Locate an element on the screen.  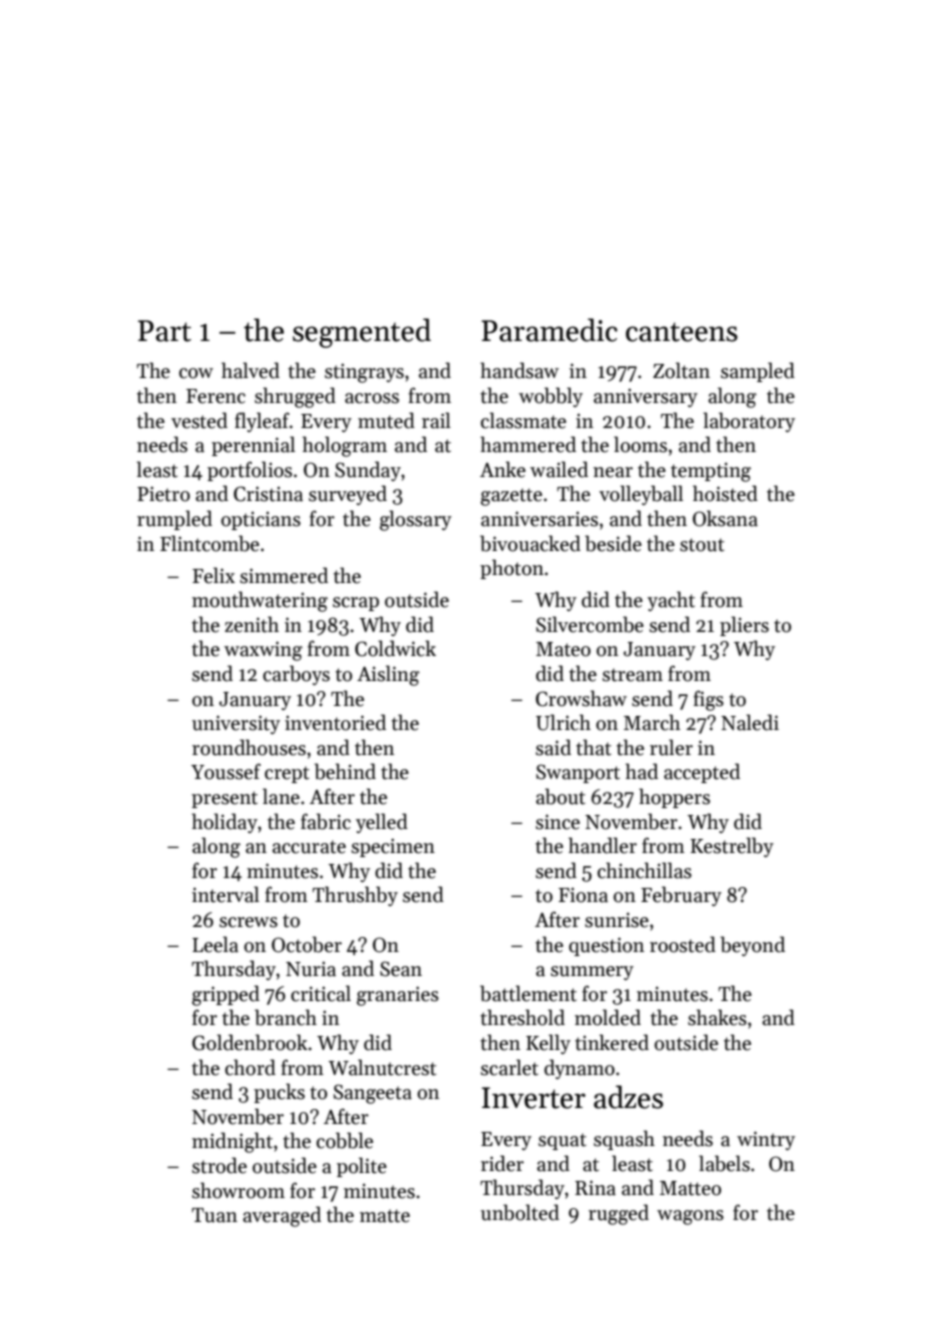
wobbly is located at coordinates (551, 397).
